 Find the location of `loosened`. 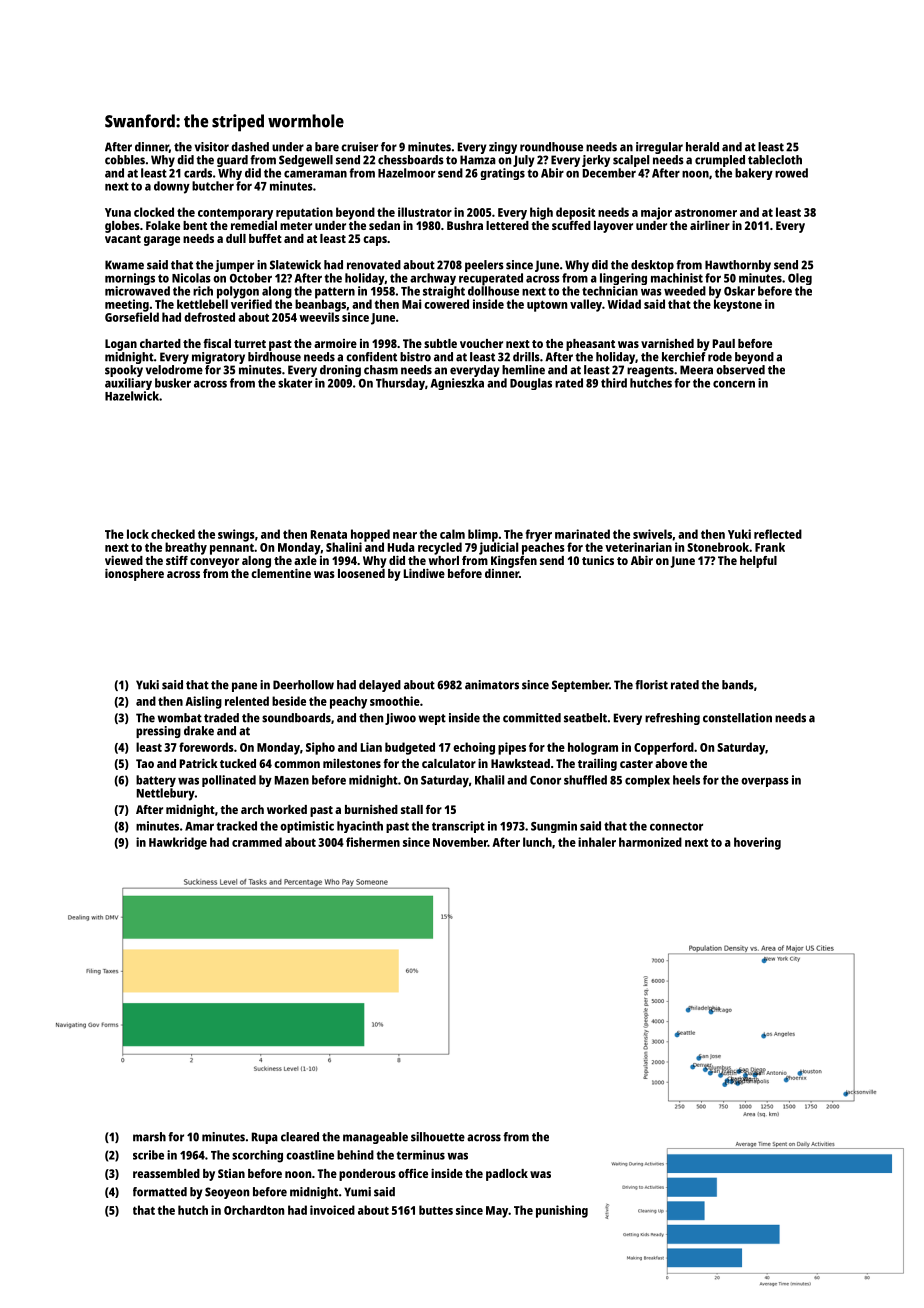

loosened is located at coordinates (361, 573).
